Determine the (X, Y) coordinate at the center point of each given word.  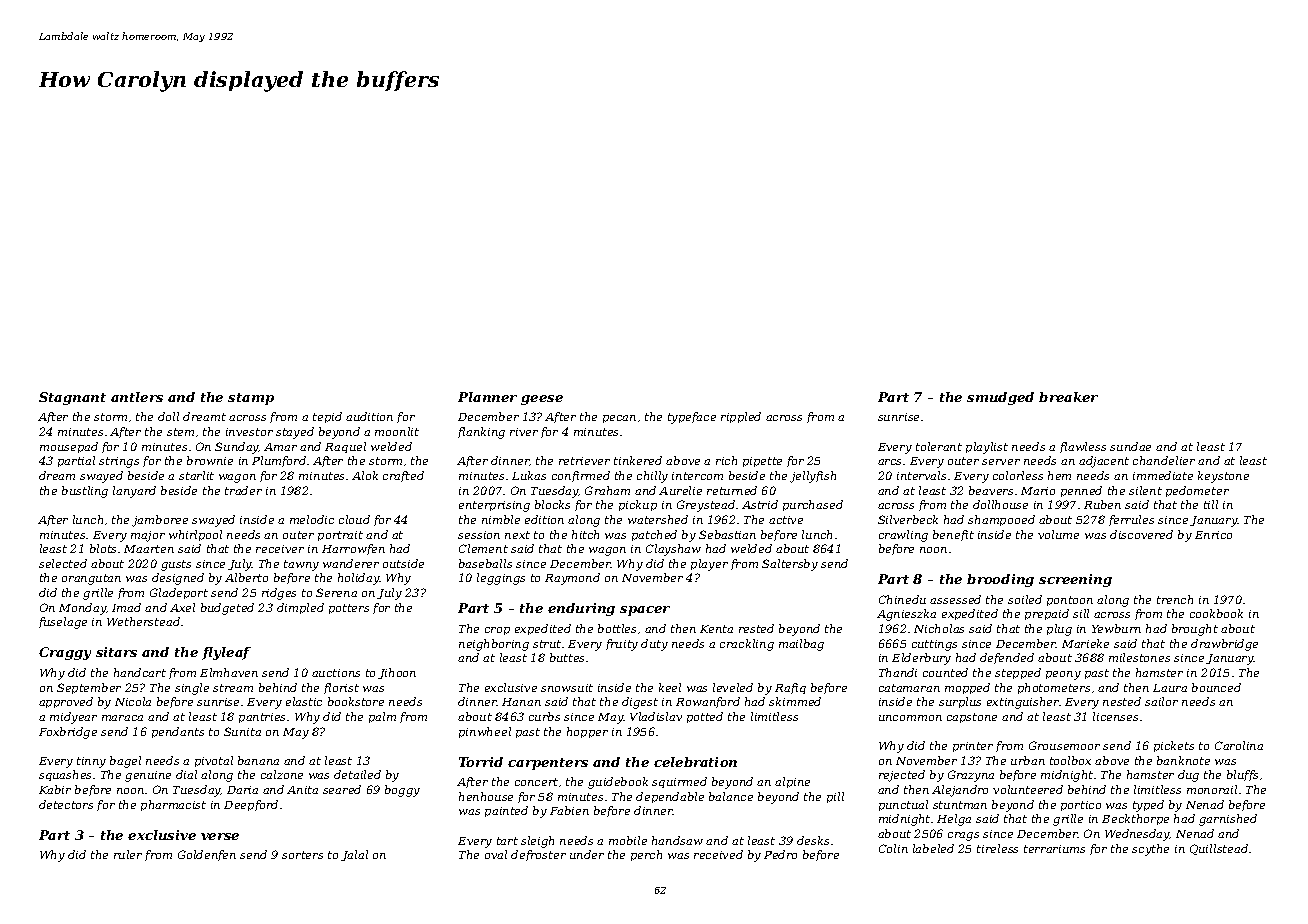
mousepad (69, 447)
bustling (85, 492)
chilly (652, 477)
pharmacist (173, 805)
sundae (1130, 446)
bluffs (1242, 775)
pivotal (214, 761)
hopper (587, 732)
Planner (487, 397)
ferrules (1131, 520)
